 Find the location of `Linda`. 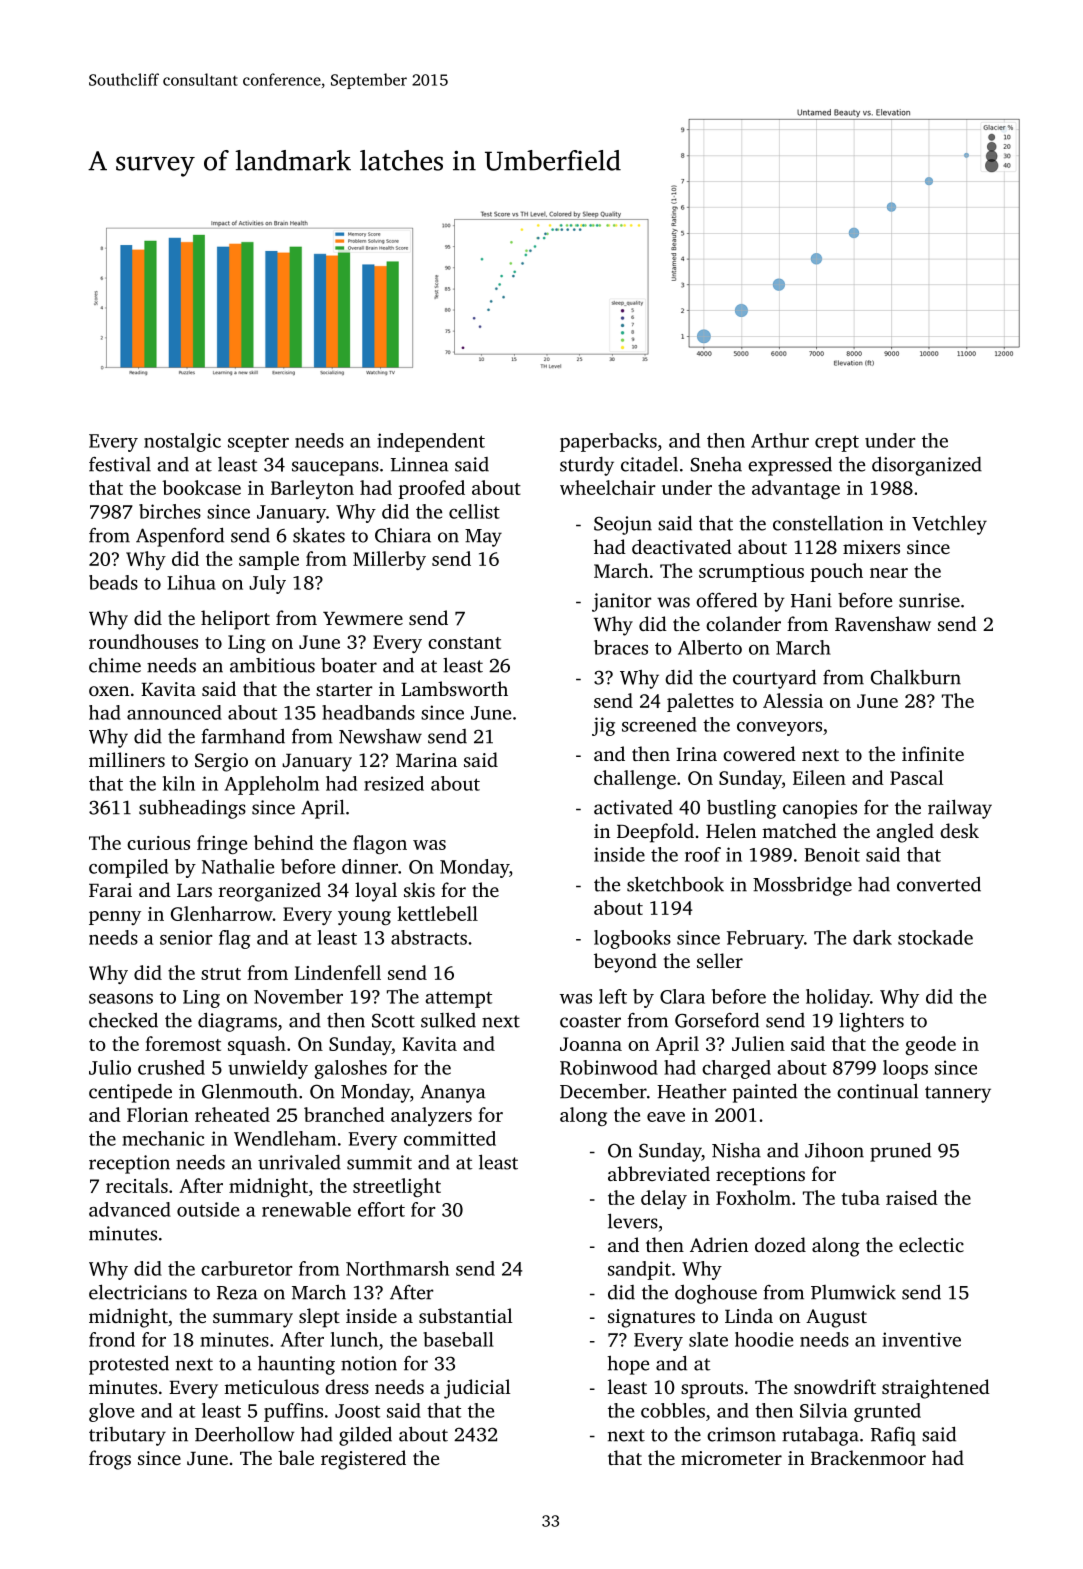

Linda is located at coordinates (749, 1315).
